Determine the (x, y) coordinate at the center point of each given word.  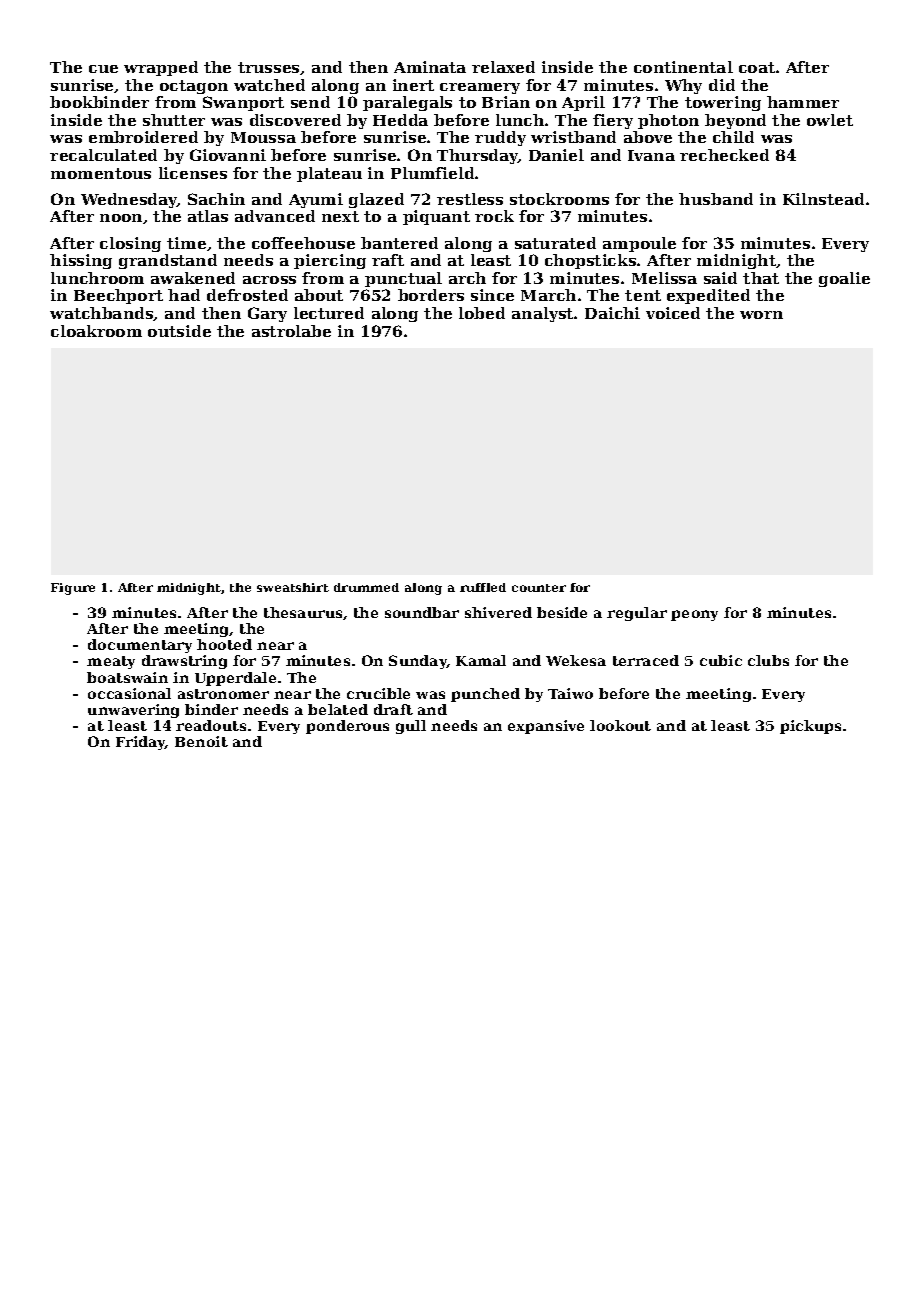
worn (761, 315)
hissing (81, 261)
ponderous (347, 727)
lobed (482, 313)
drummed (366, 587)
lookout (620, 725)
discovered (295, 120)
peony (694, 615)
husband (716, 199)
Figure (73, 589)
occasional (129, 693)
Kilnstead (823, 199)
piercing (330, 261)
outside (179, 331)
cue (103, 69)
